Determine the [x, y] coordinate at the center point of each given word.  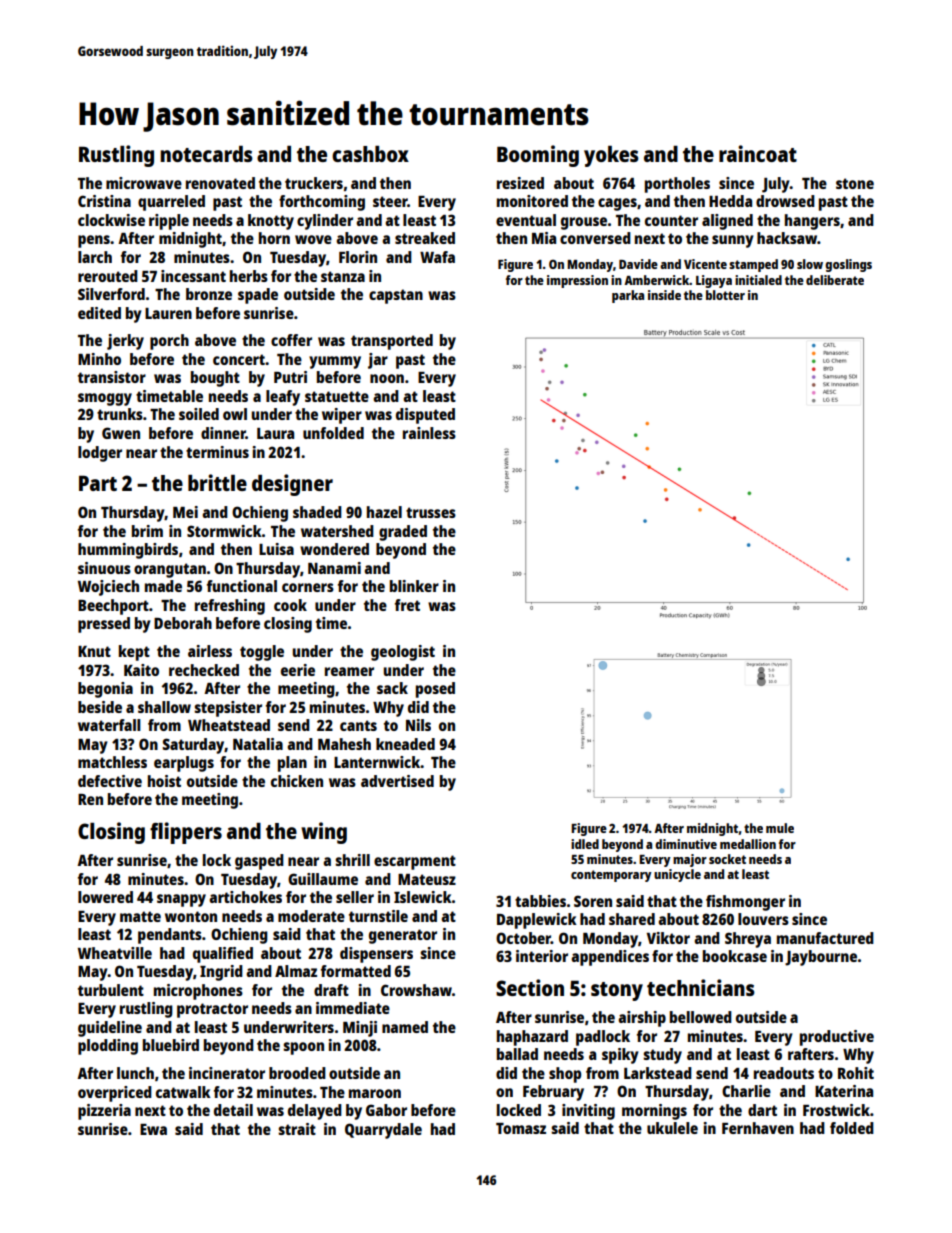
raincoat [758, 153]
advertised [397, 781]
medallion [748, 844]
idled [585, 844]
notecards [206, 154]
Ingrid [221, 973]
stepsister [228, 709]
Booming [538, 156]
